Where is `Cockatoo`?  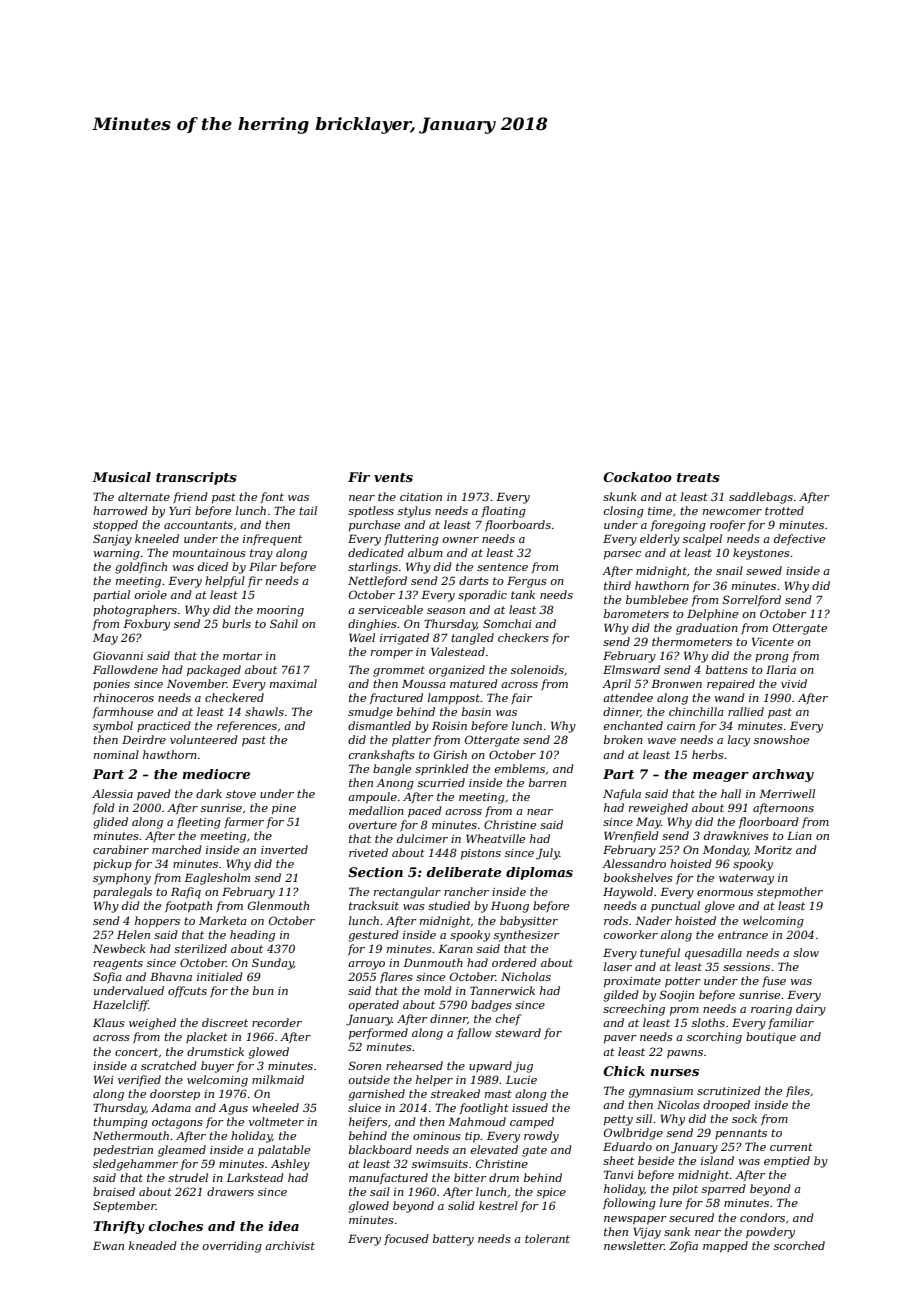
Cockatoo is located at coordinates (637, 477).
